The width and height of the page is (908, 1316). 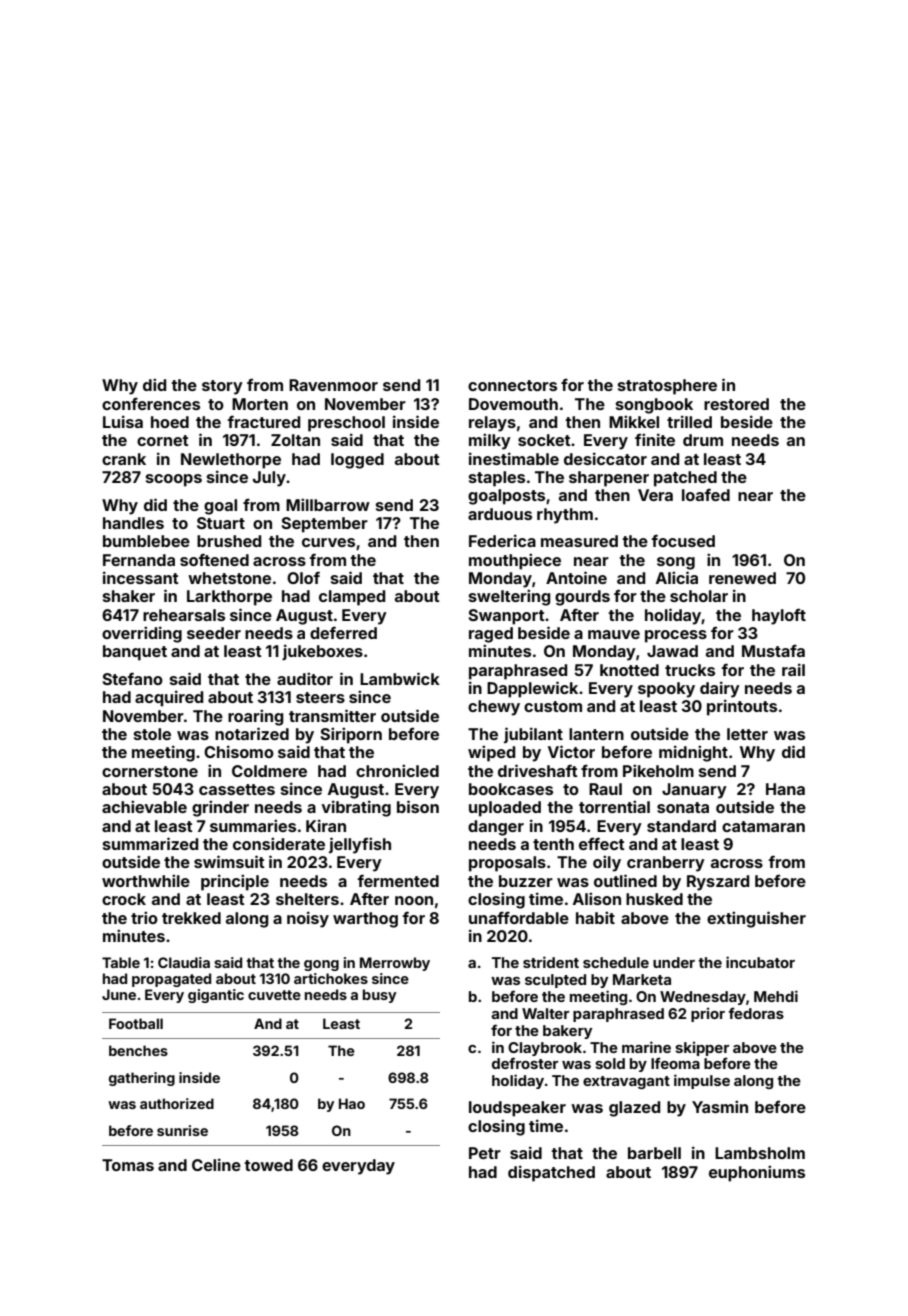 I want to click on shelters, so click(x=307, y=899).
